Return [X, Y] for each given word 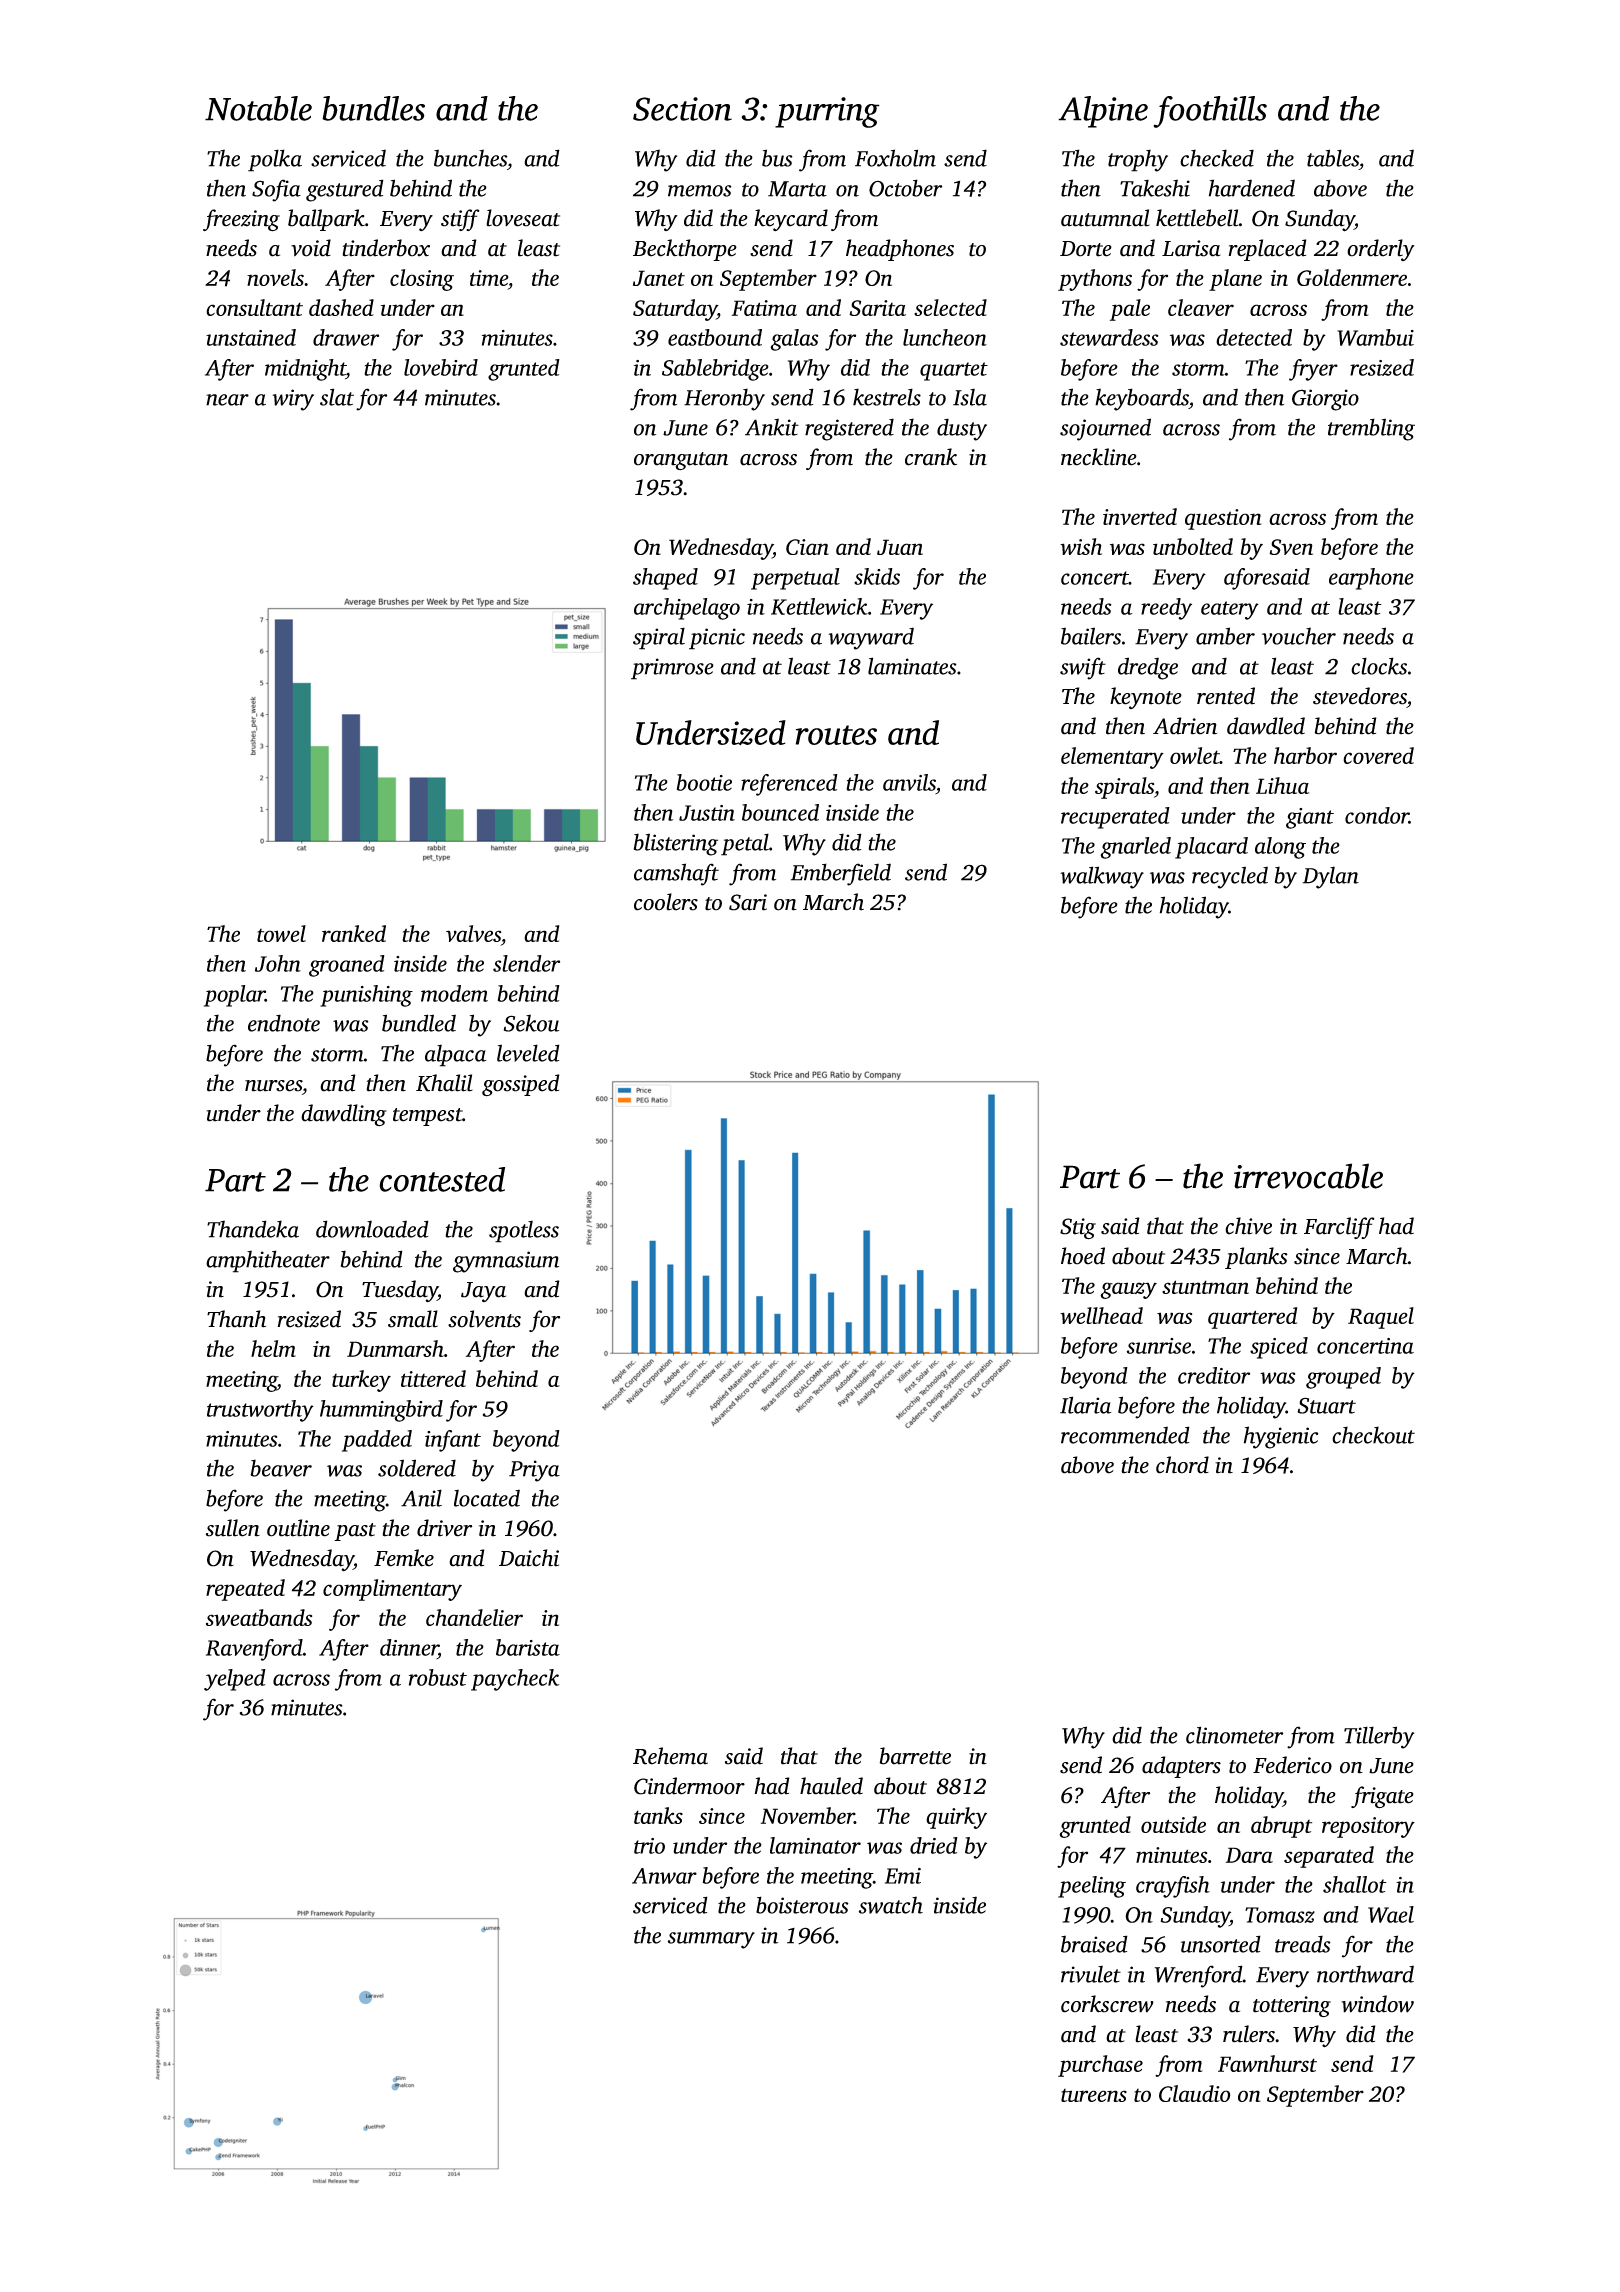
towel [281, 933]
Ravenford [254, 1650]
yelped [235, 1680]
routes [836, 735]
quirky [956, 1818]
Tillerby [1379, 1737]
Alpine [1103, 112]
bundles [373, 108]
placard [1211, 848]
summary [711, 1940]
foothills [1210, 112]
